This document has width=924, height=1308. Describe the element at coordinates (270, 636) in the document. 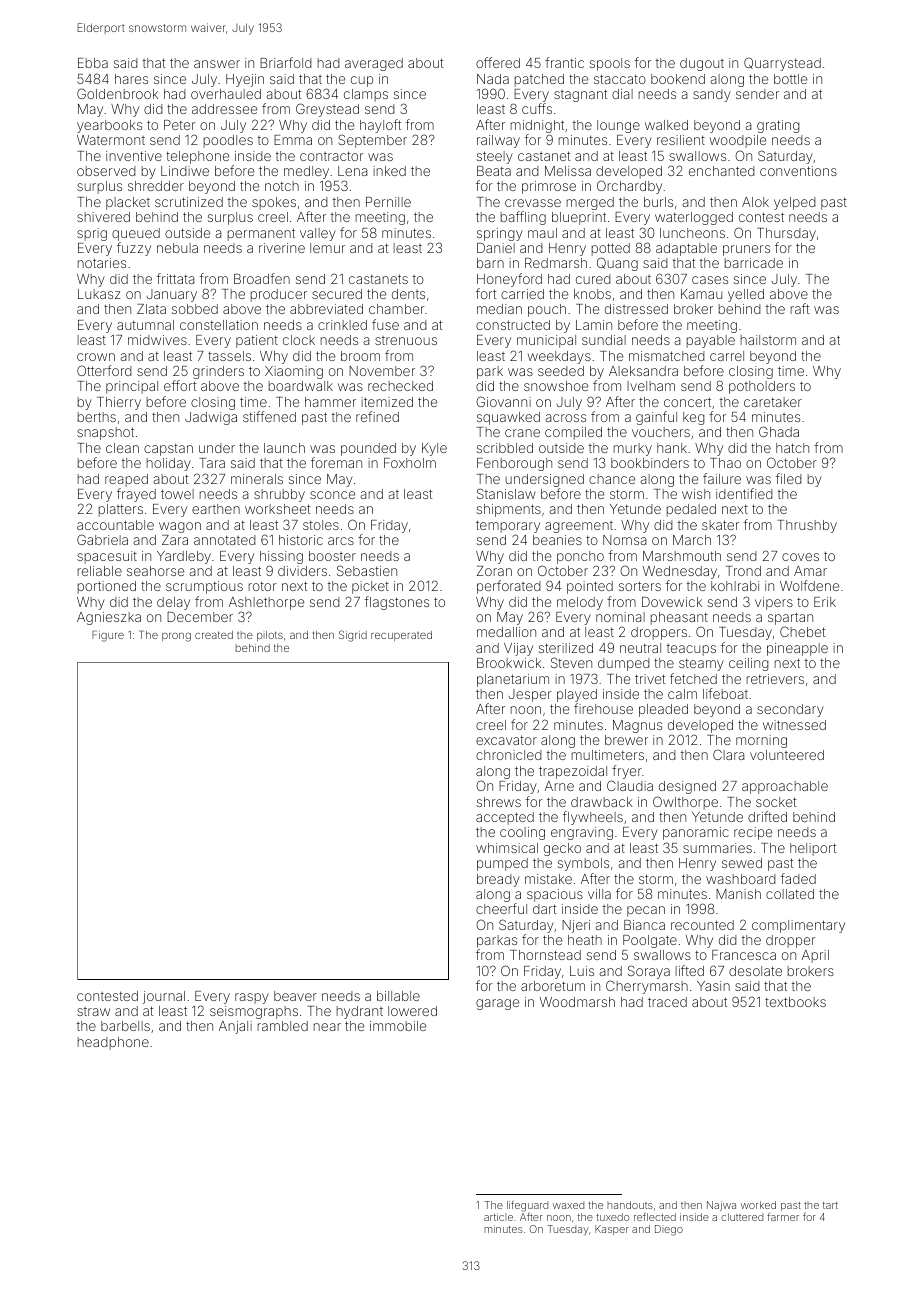

I see `pilots` at that location.
